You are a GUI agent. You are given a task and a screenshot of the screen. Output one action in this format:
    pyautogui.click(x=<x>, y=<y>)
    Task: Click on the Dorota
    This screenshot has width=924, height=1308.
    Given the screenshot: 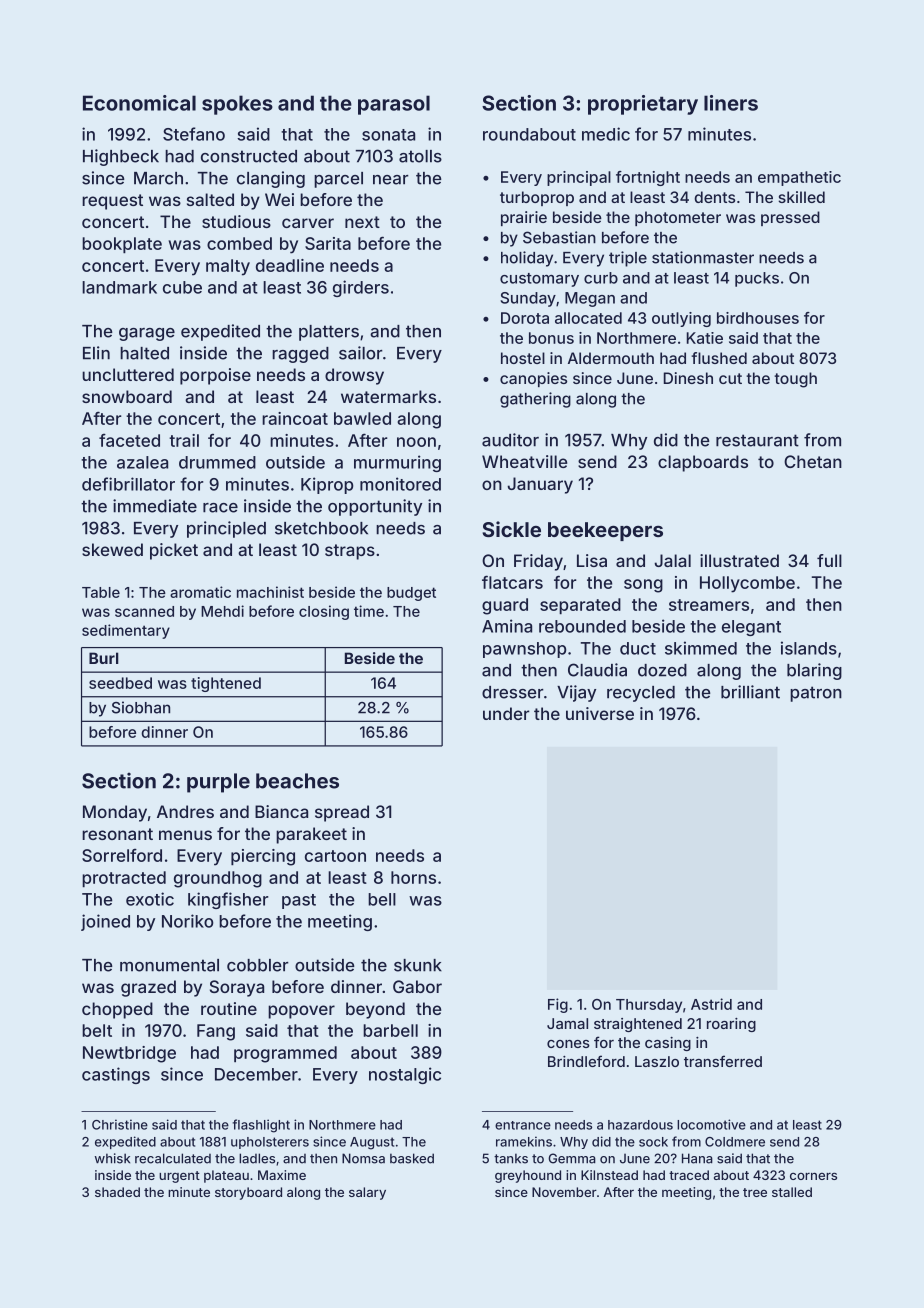 What is the action you would take?
    pyautogui.click(x=525, y=318)
